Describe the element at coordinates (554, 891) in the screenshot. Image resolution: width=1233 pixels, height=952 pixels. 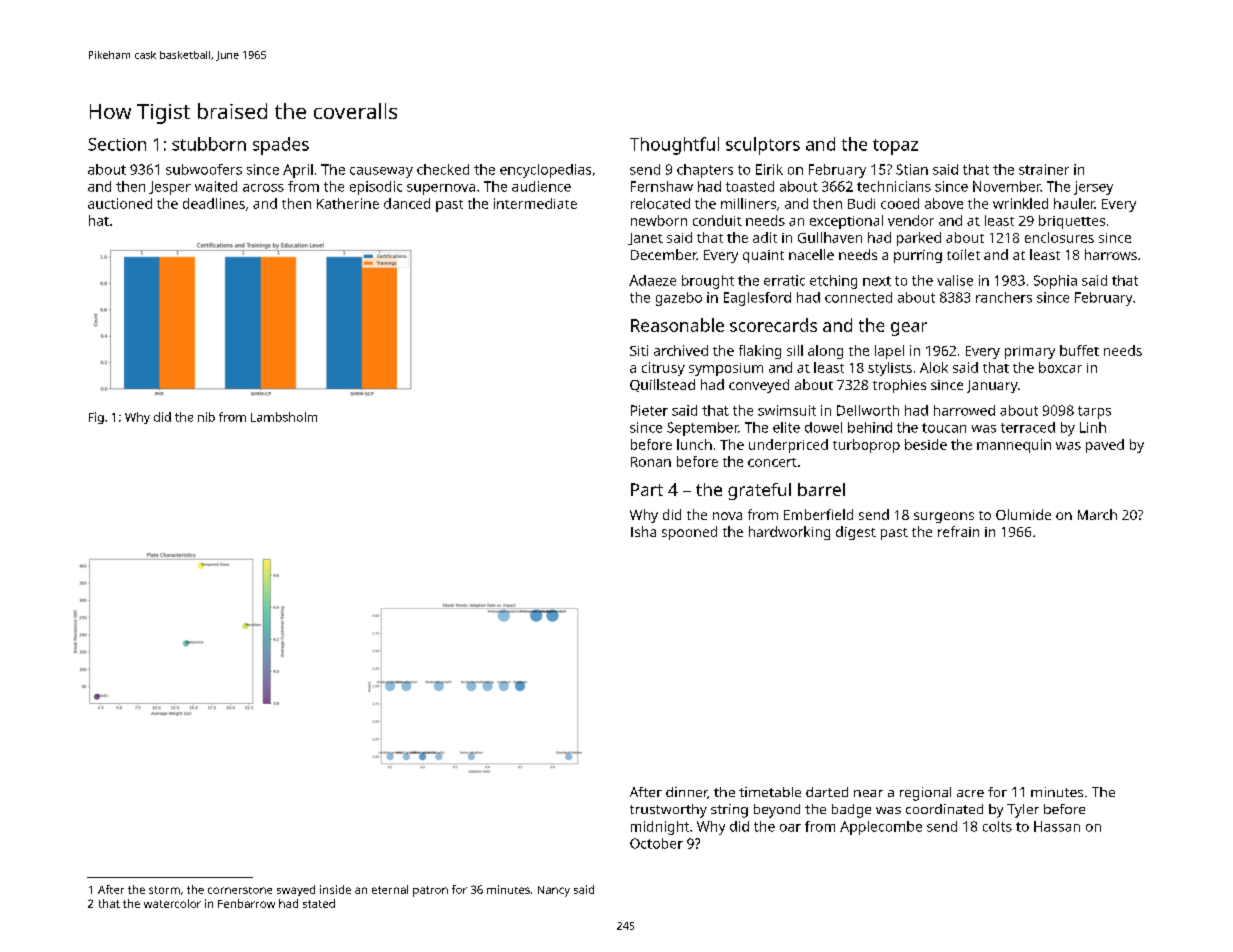
I see `Nancy` at that location.
